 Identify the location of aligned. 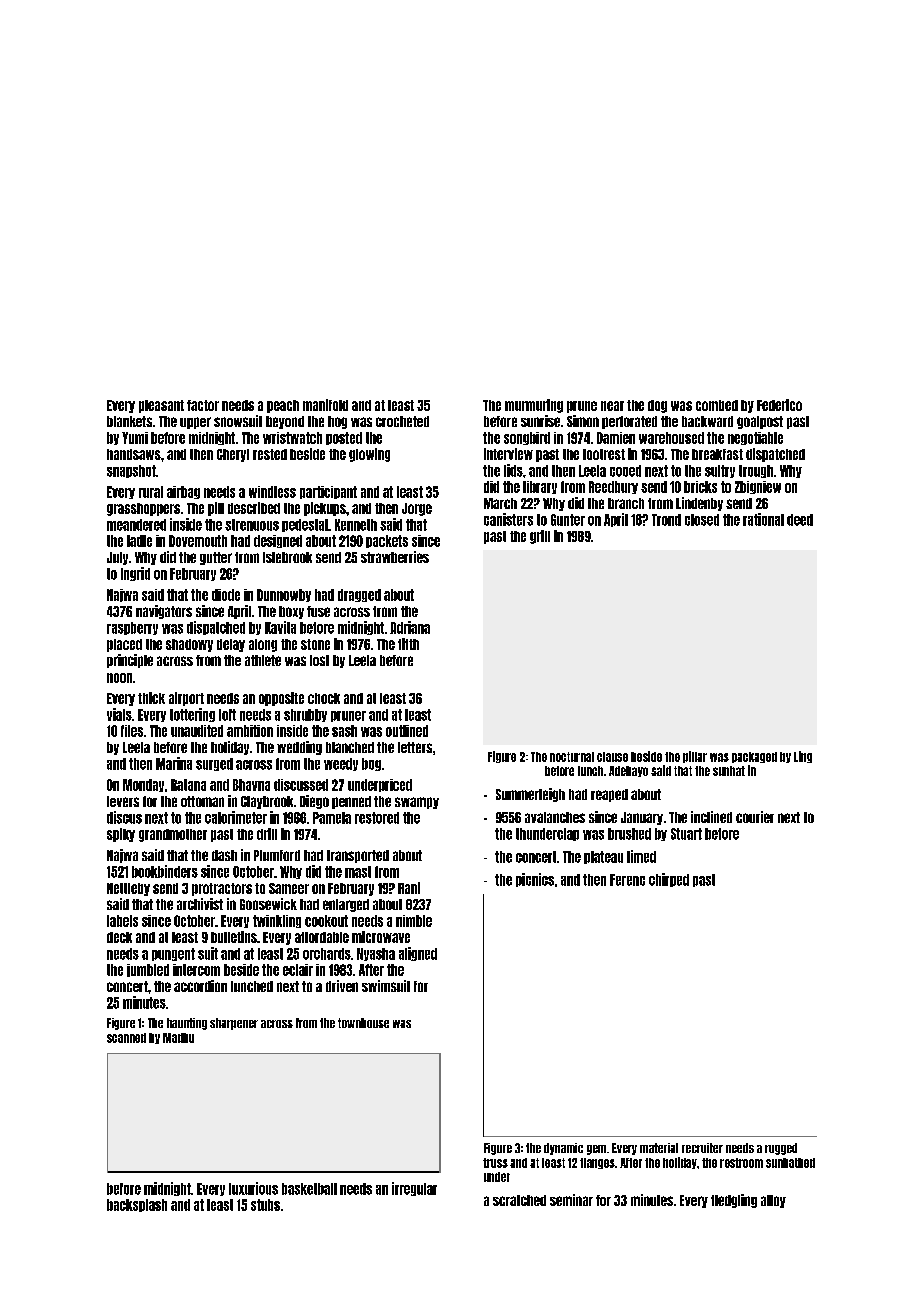
(418, 954).
